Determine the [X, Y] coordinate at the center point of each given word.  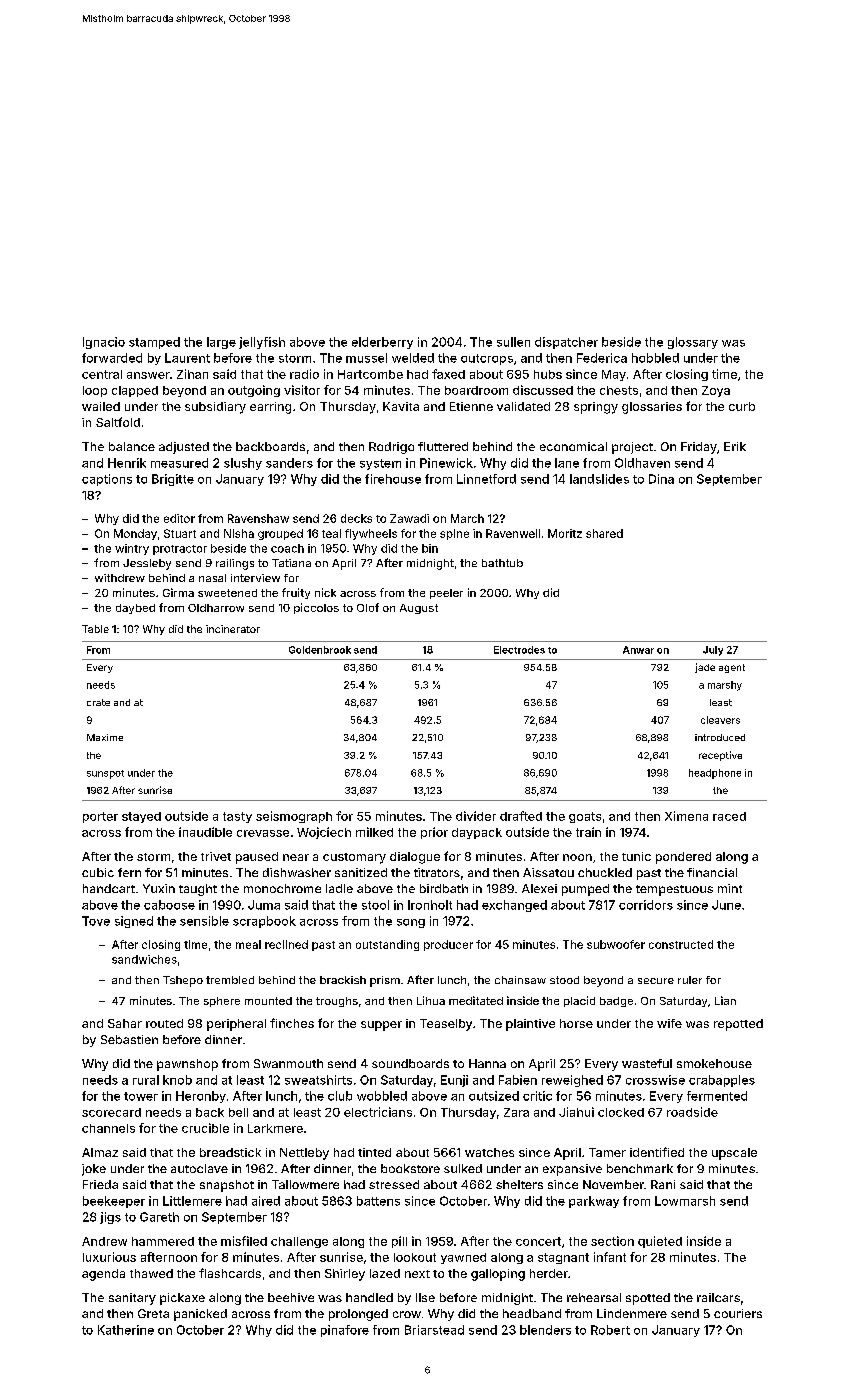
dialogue [415, 858]
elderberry [382, 343]
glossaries [652, 408]
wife [669, 1023]
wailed [101, 406]
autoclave [199, 1168]
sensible [204, 921]
